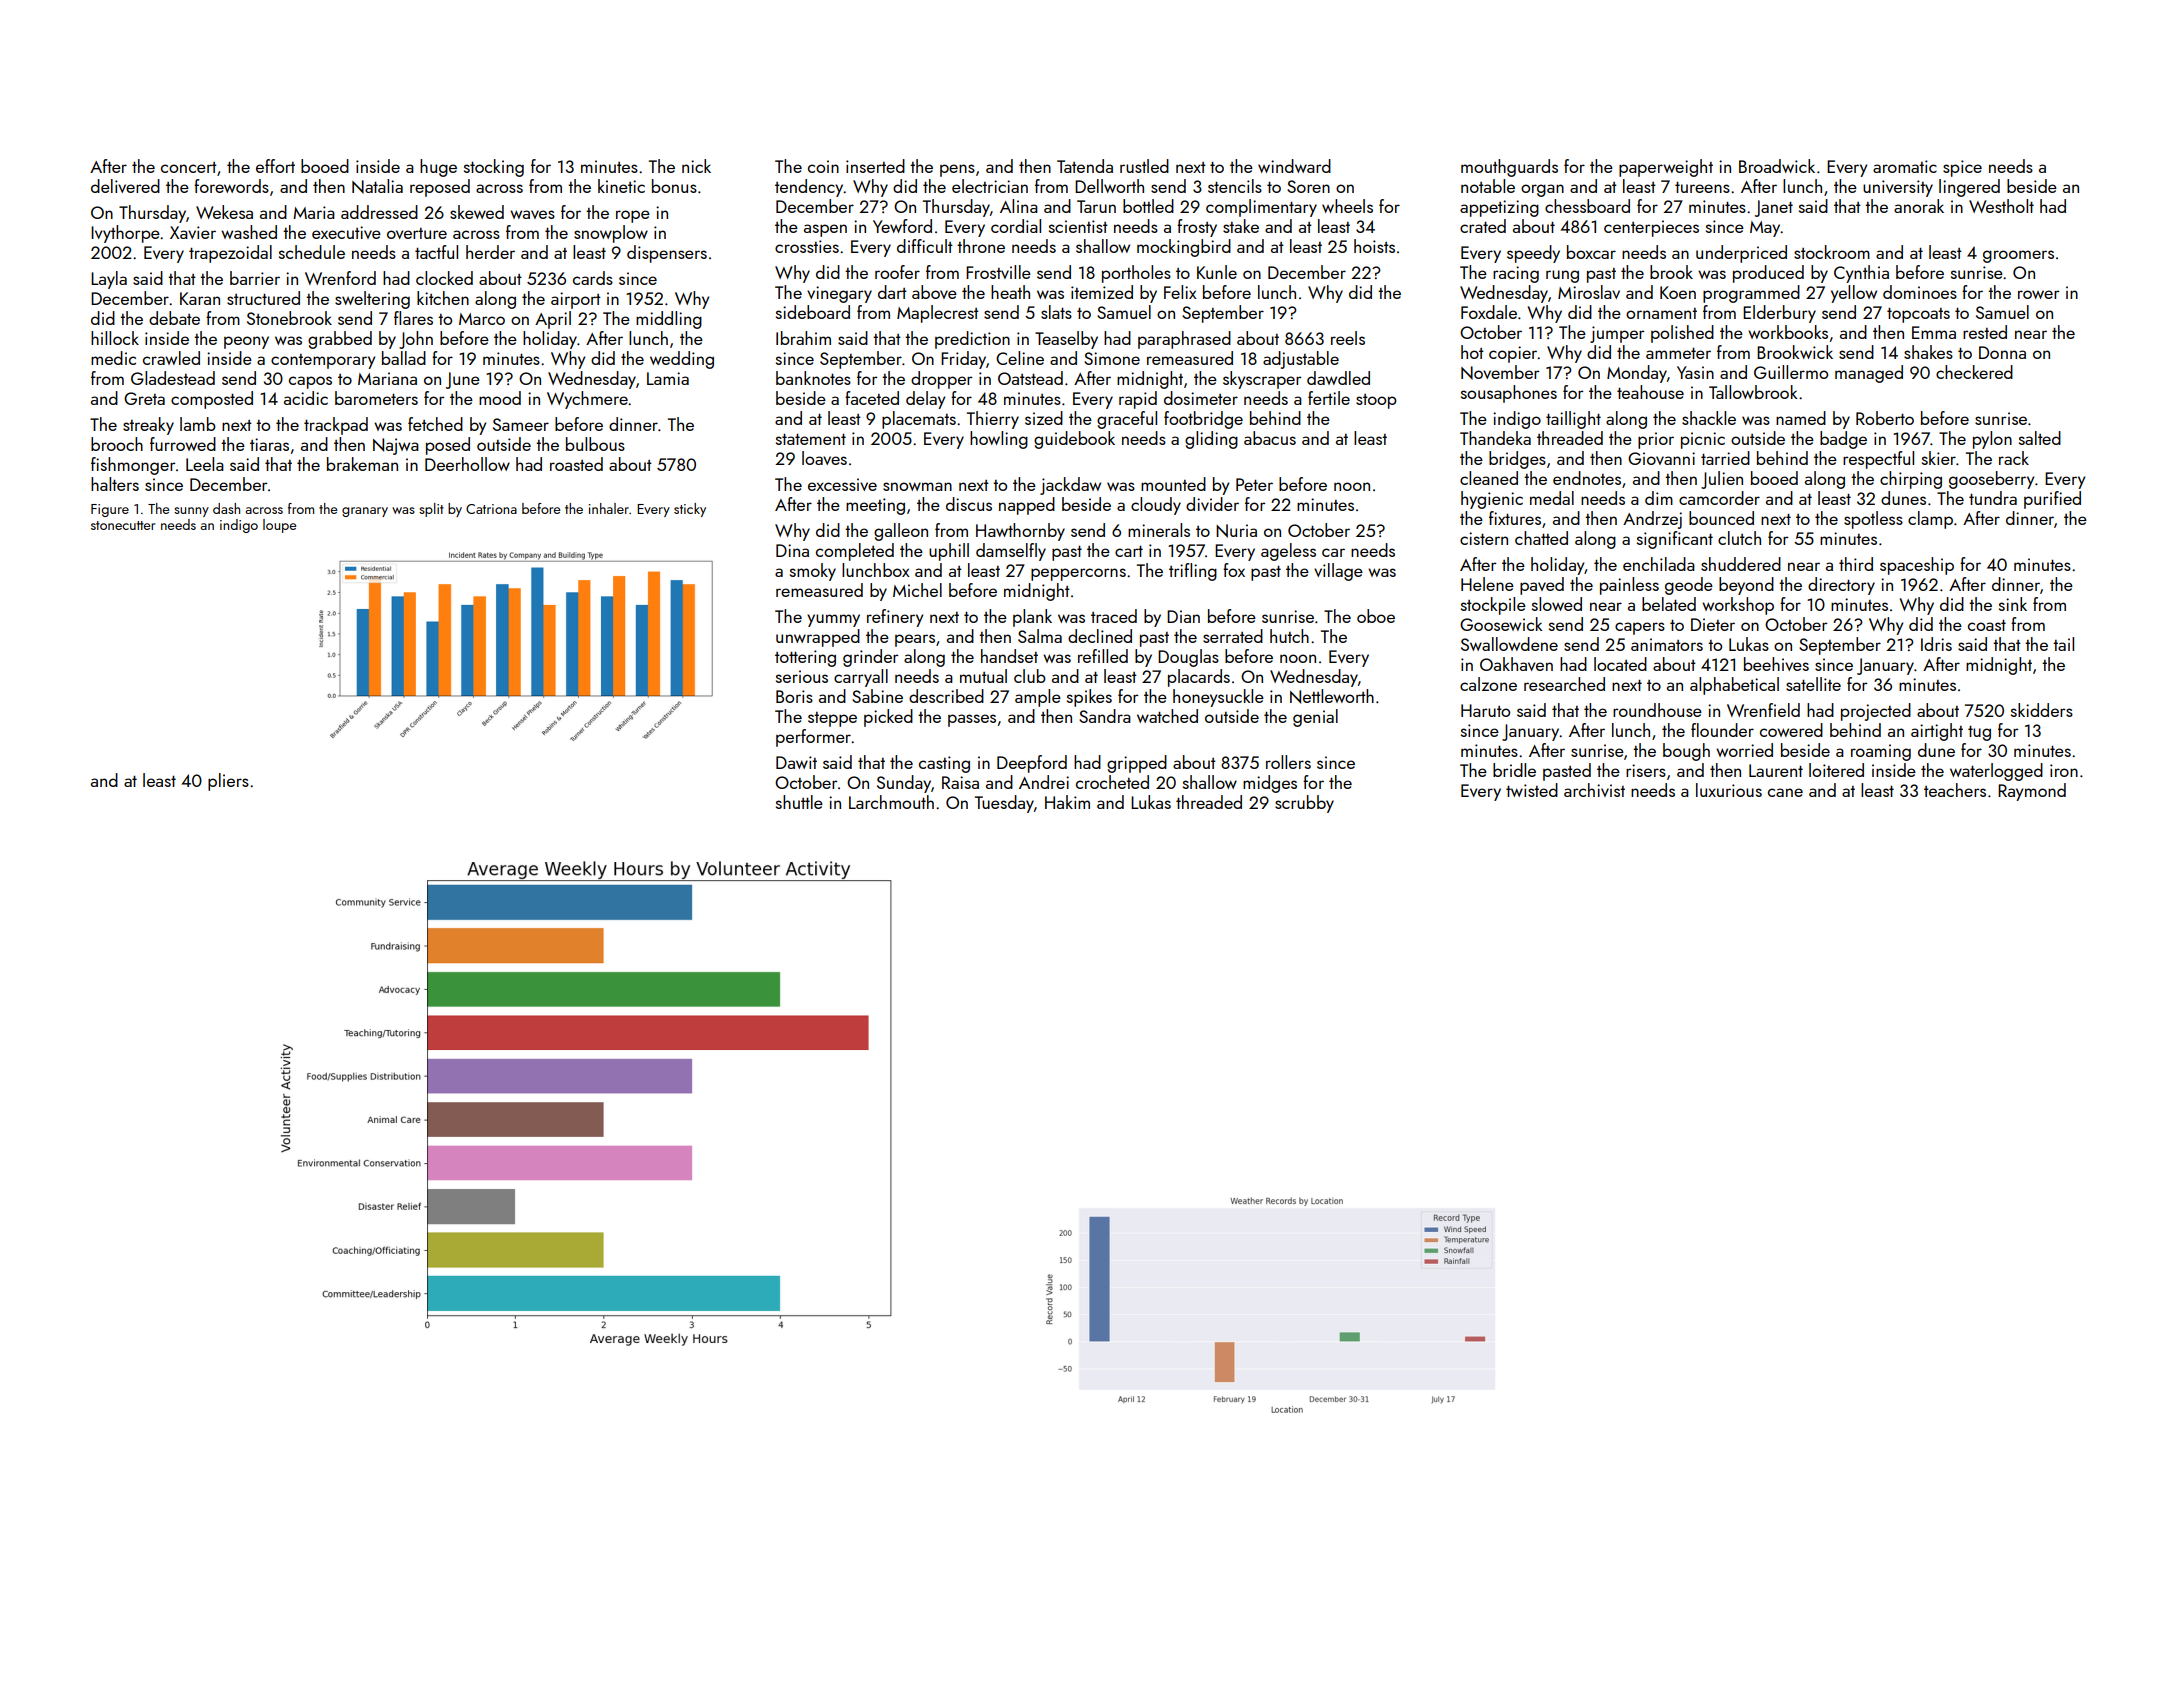 The image size is (2178, 1683). What do you see at coordinates (1917, 566) in the screenshot?
I see `spaceship` at bounding box center [1917, 566].
